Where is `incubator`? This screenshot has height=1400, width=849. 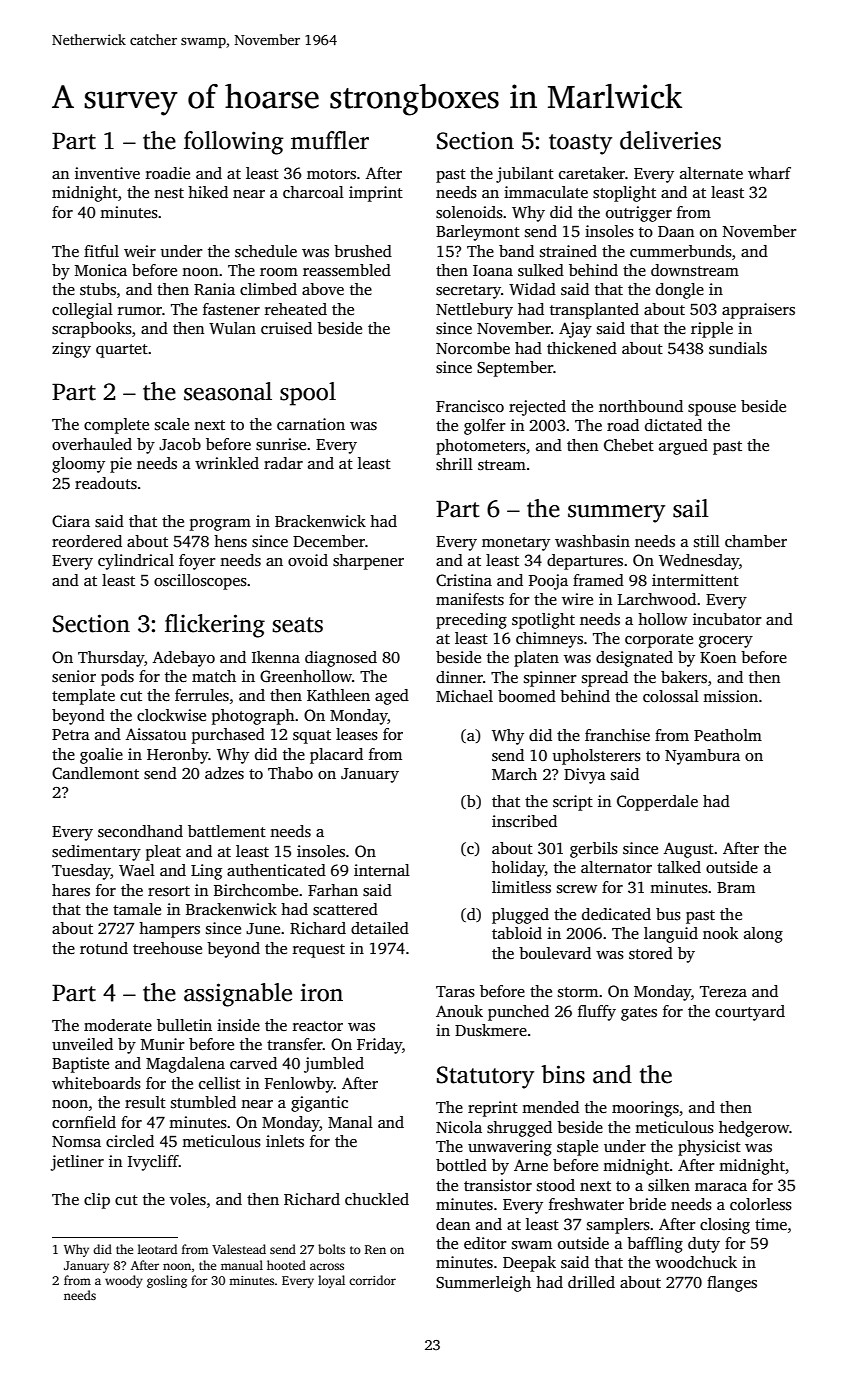 incubator is located at coordinates (727, 619).
